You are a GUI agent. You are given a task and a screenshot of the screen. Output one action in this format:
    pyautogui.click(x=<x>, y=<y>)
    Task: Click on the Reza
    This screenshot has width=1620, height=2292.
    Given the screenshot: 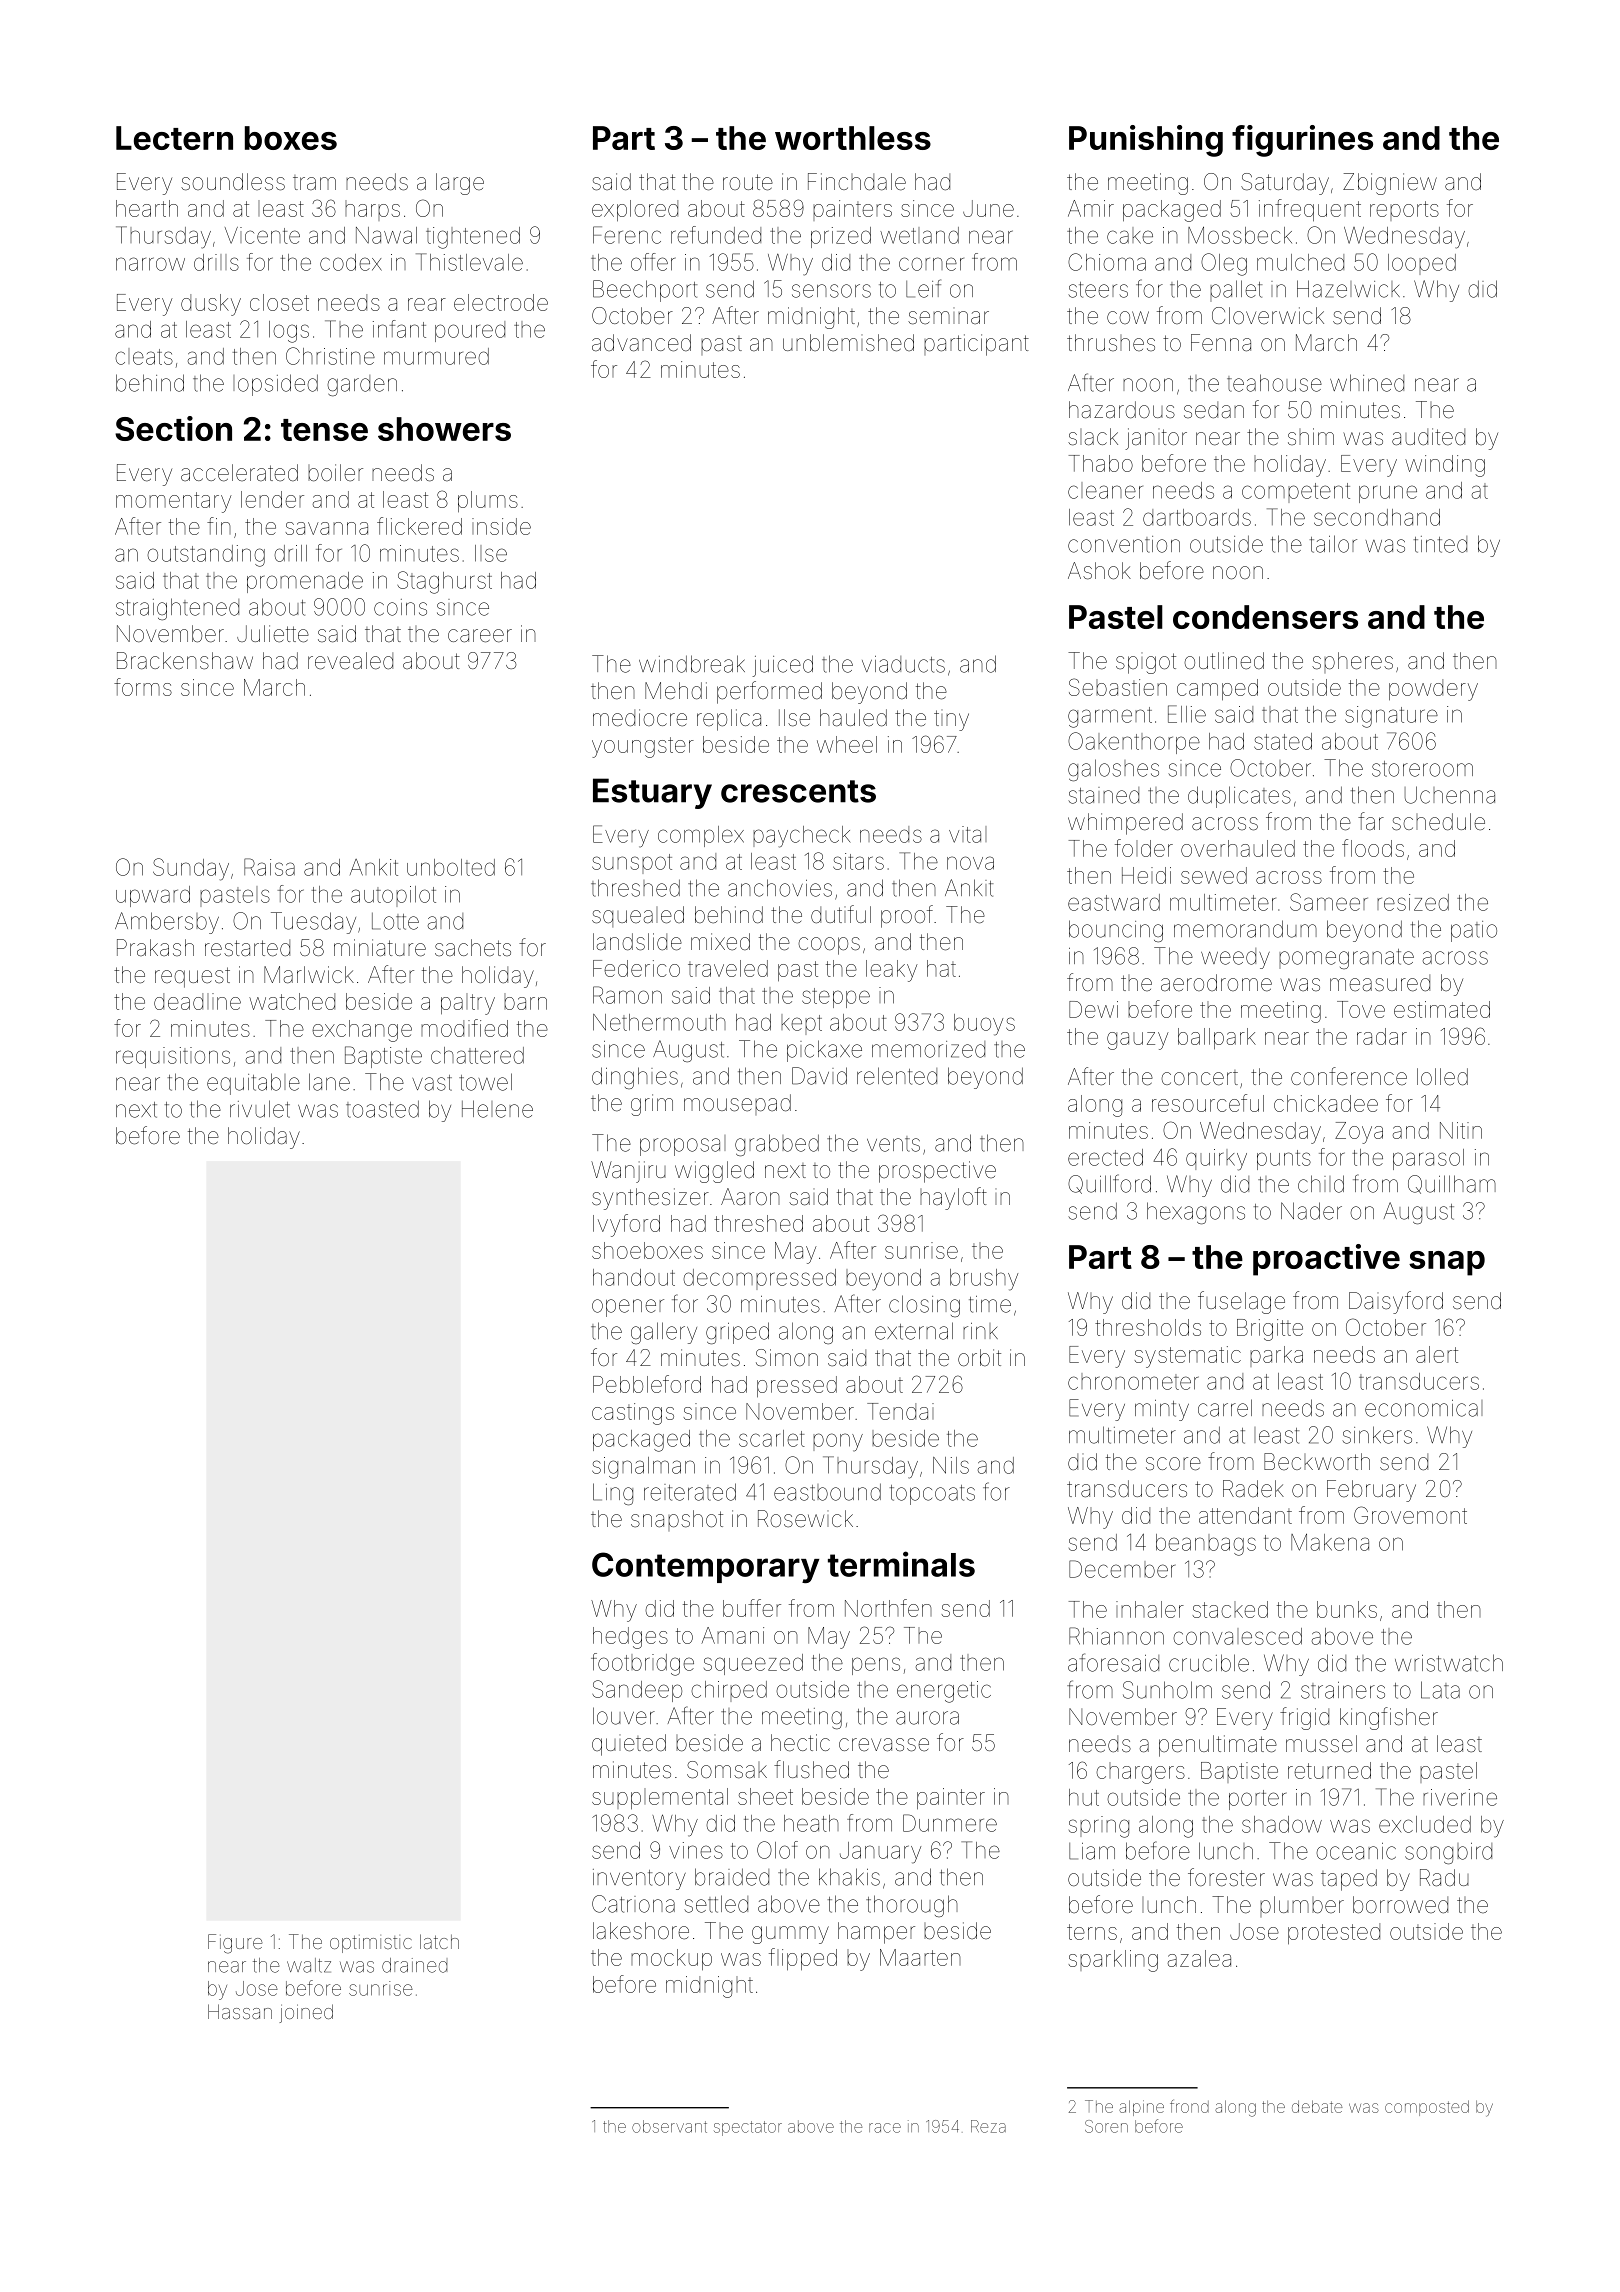 What is the action you would take?
    pyautogui.click(x=988, y=2126)
